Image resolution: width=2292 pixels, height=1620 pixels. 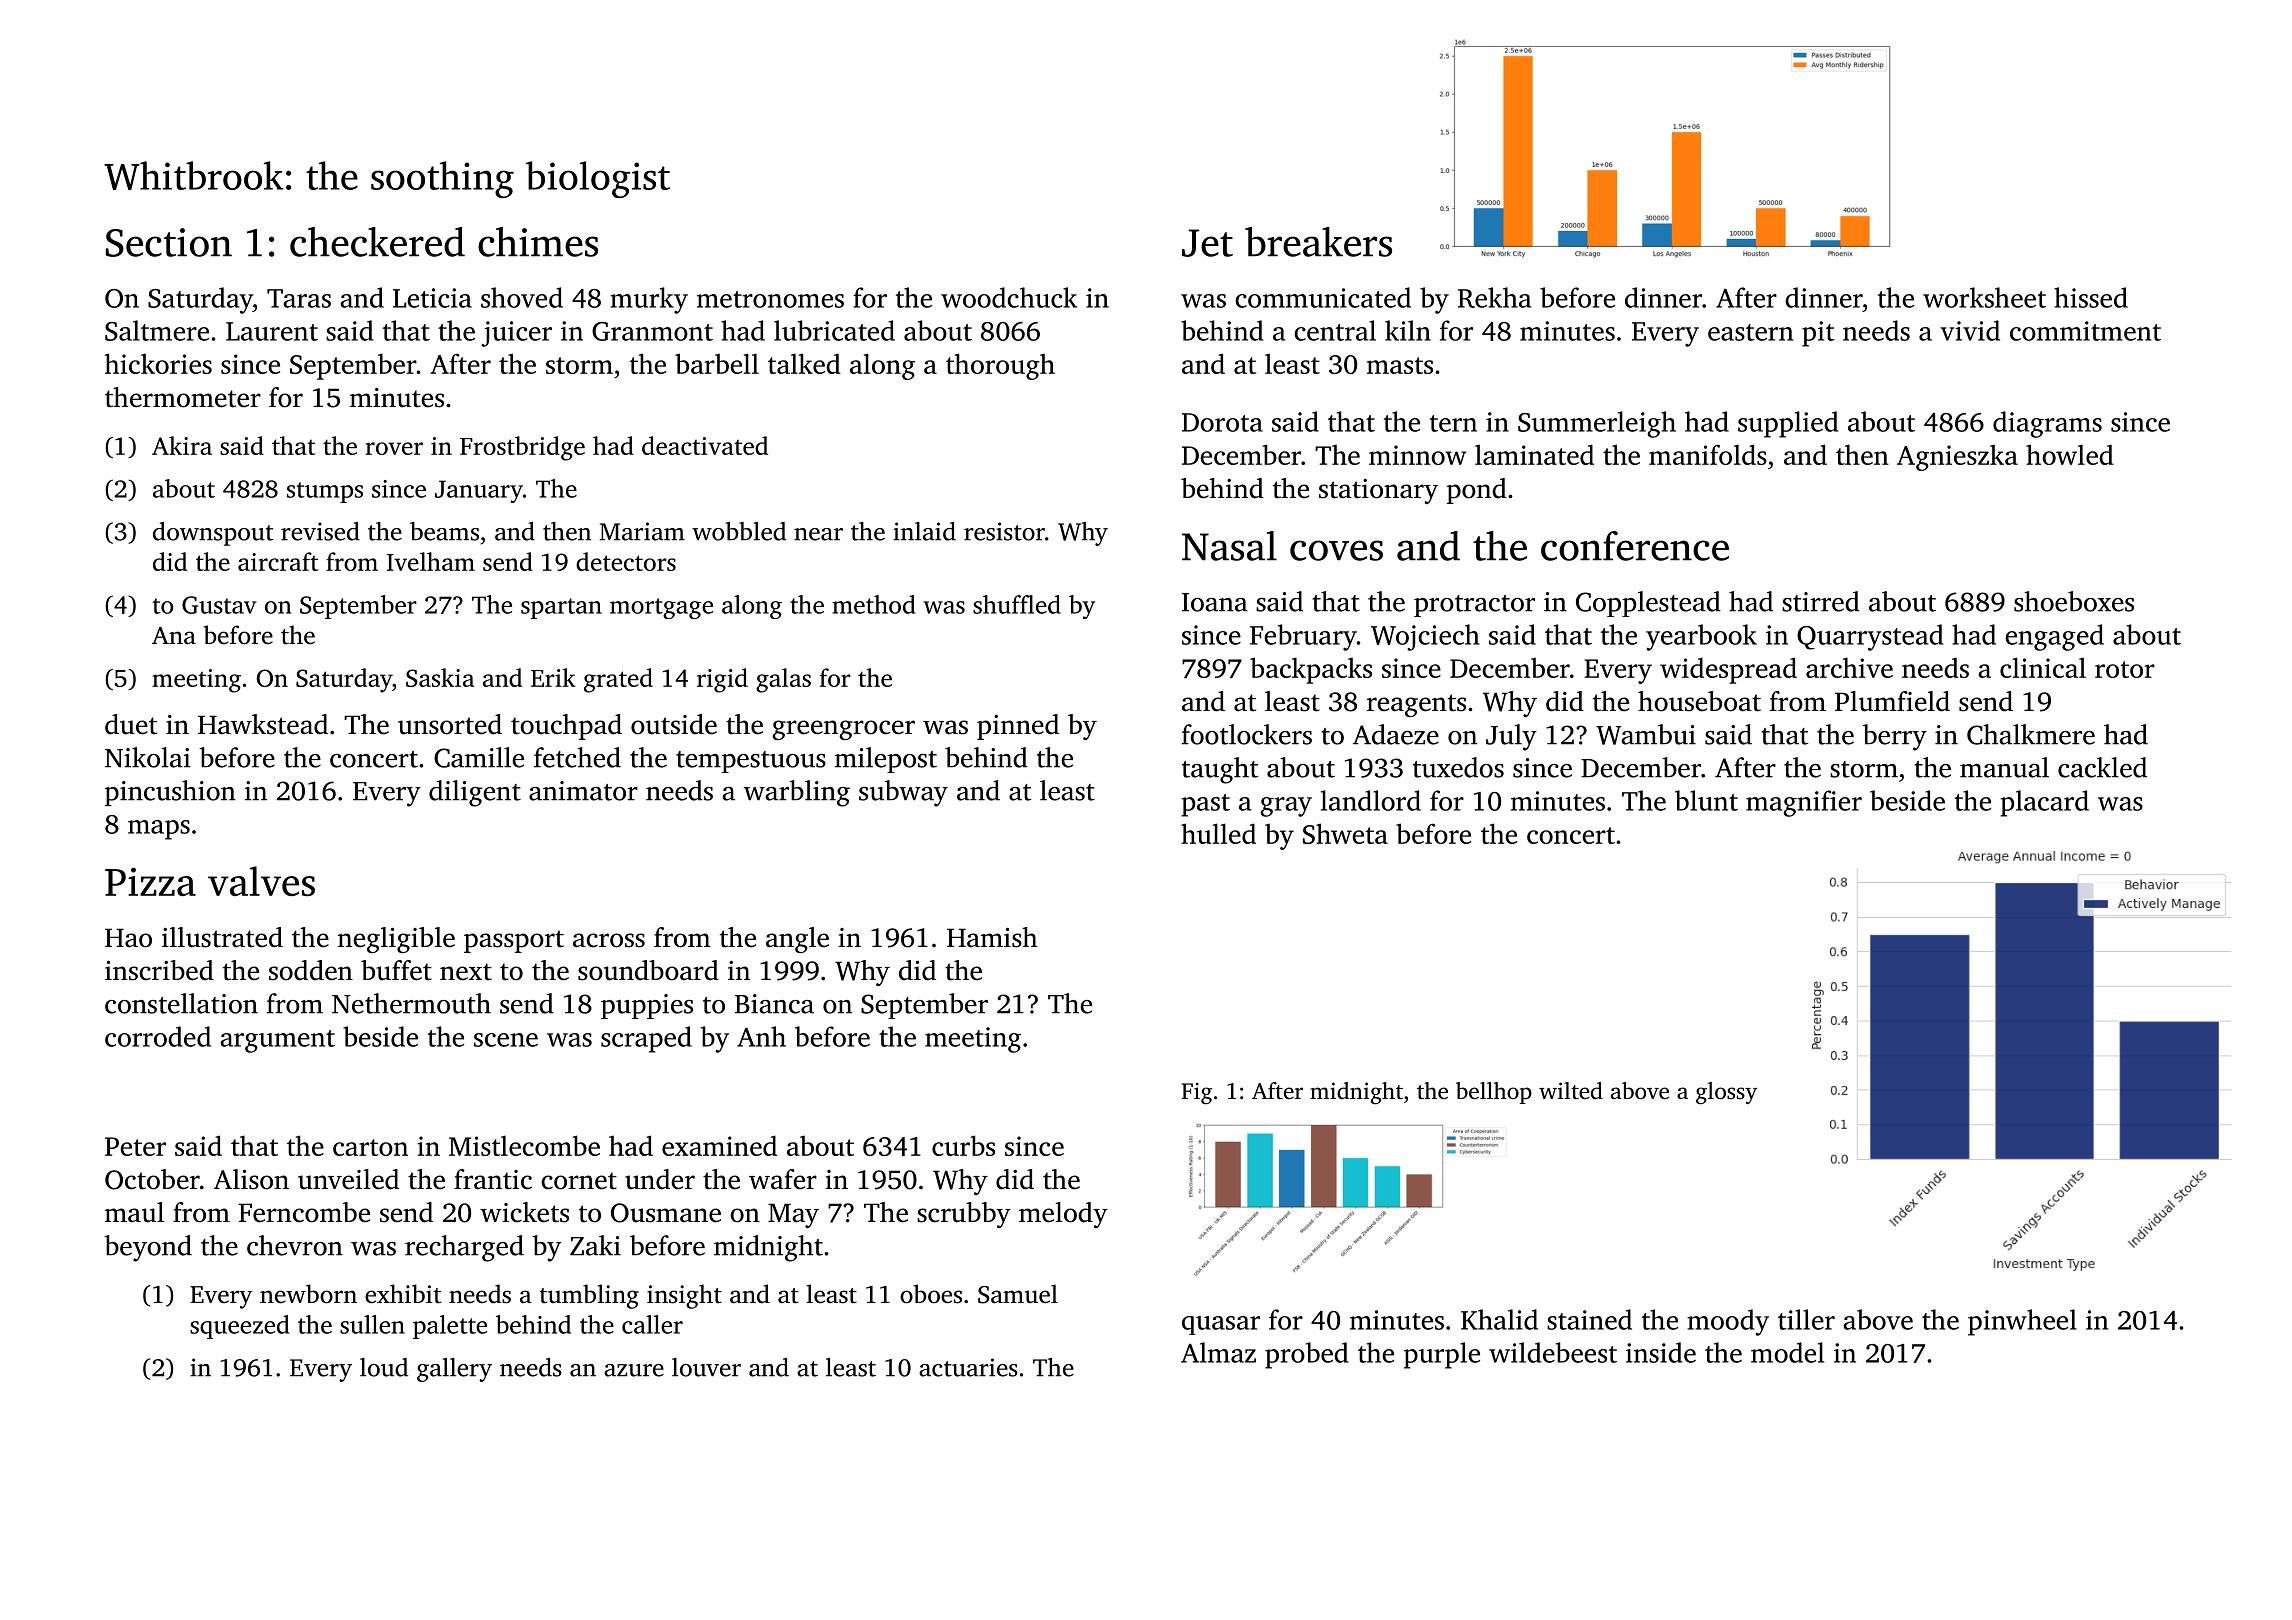 I want to click on Section, so click(x=169, y=242).
